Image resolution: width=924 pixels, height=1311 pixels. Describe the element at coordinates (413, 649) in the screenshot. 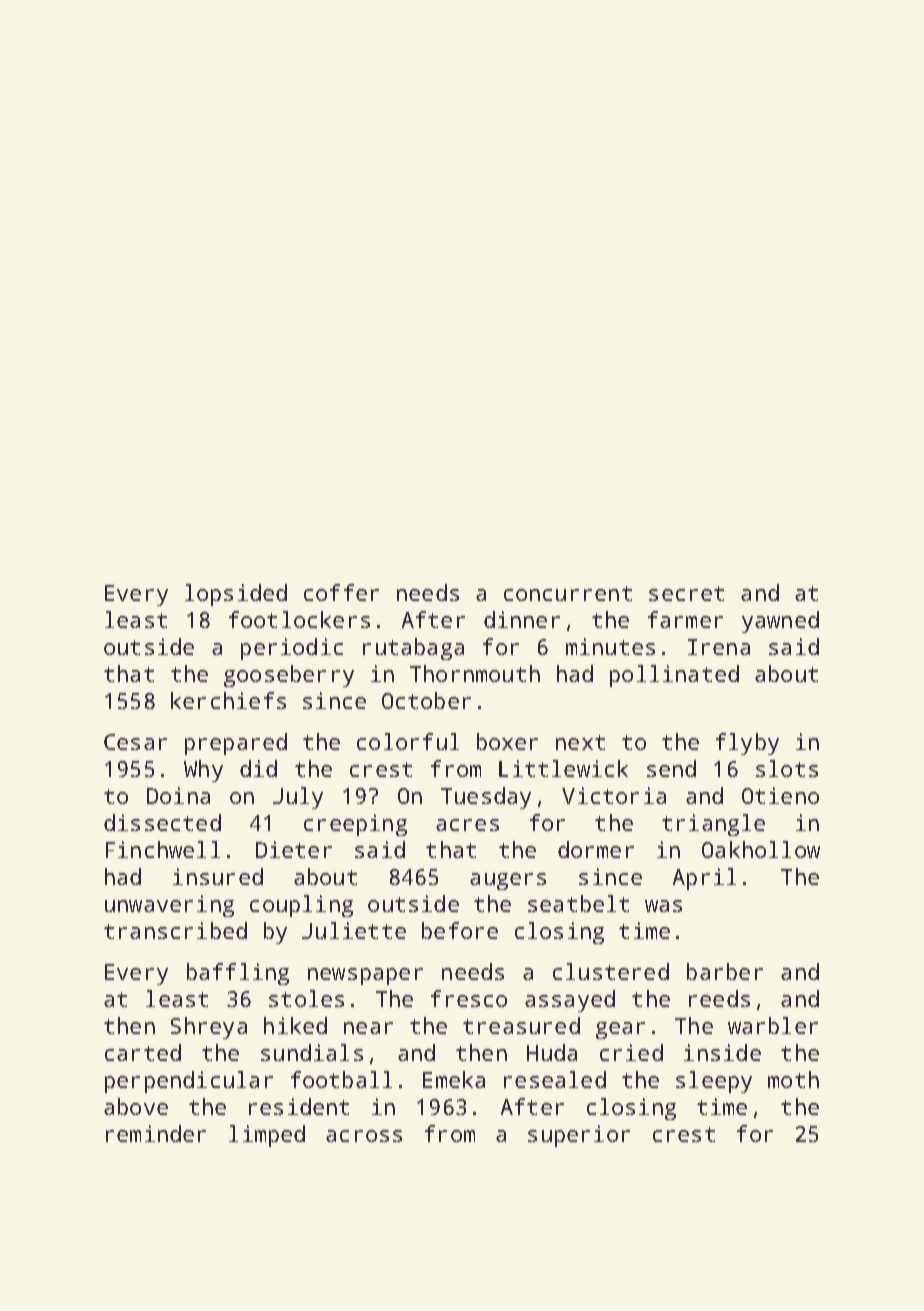

I see `rutabaga` at that location.
